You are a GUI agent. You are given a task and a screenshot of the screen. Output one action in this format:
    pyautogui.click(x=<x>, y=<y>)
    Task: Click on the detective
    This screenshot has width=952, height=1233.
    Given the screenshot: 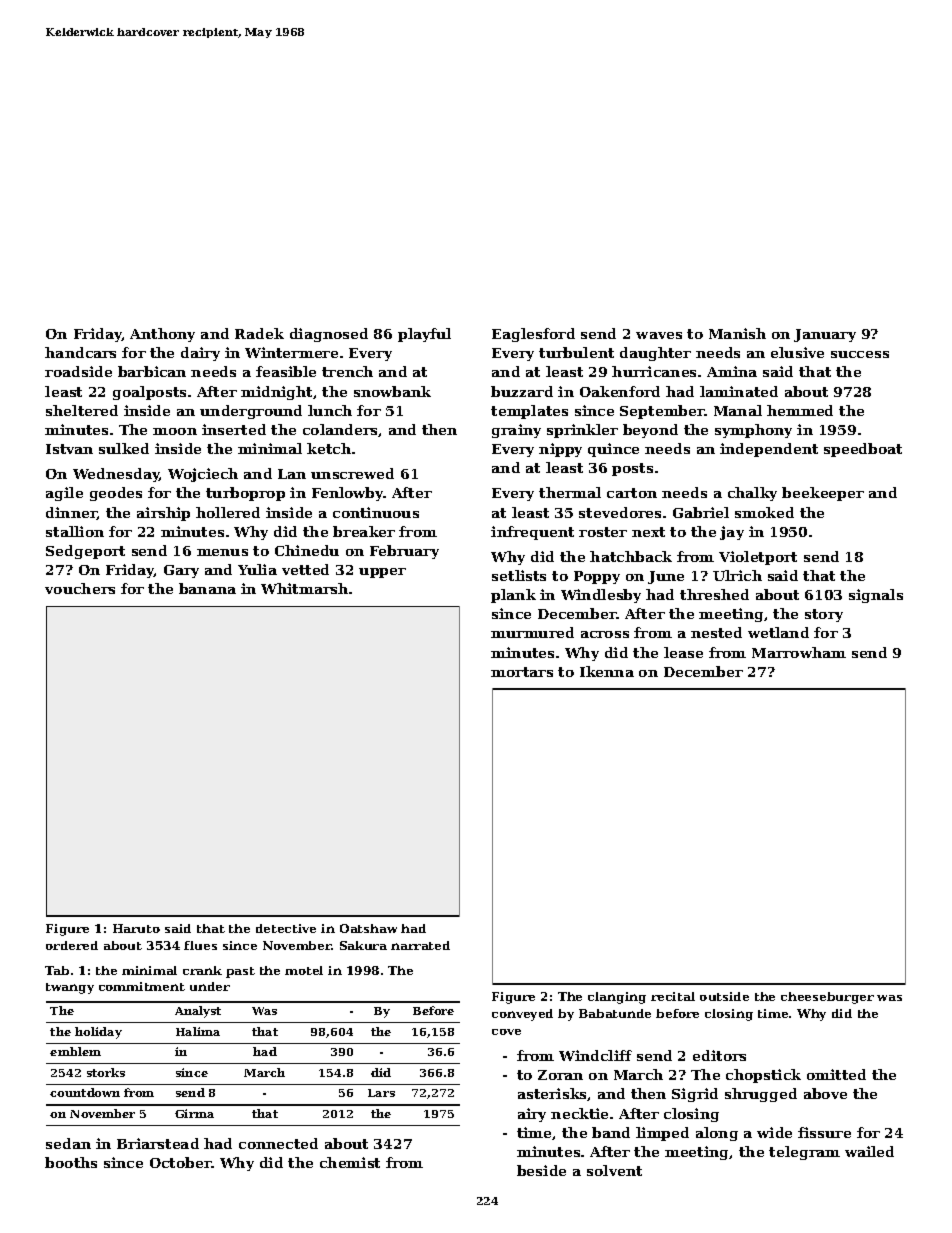 What is the action you would take?
    pyautogui.click(x=286, y=928)
